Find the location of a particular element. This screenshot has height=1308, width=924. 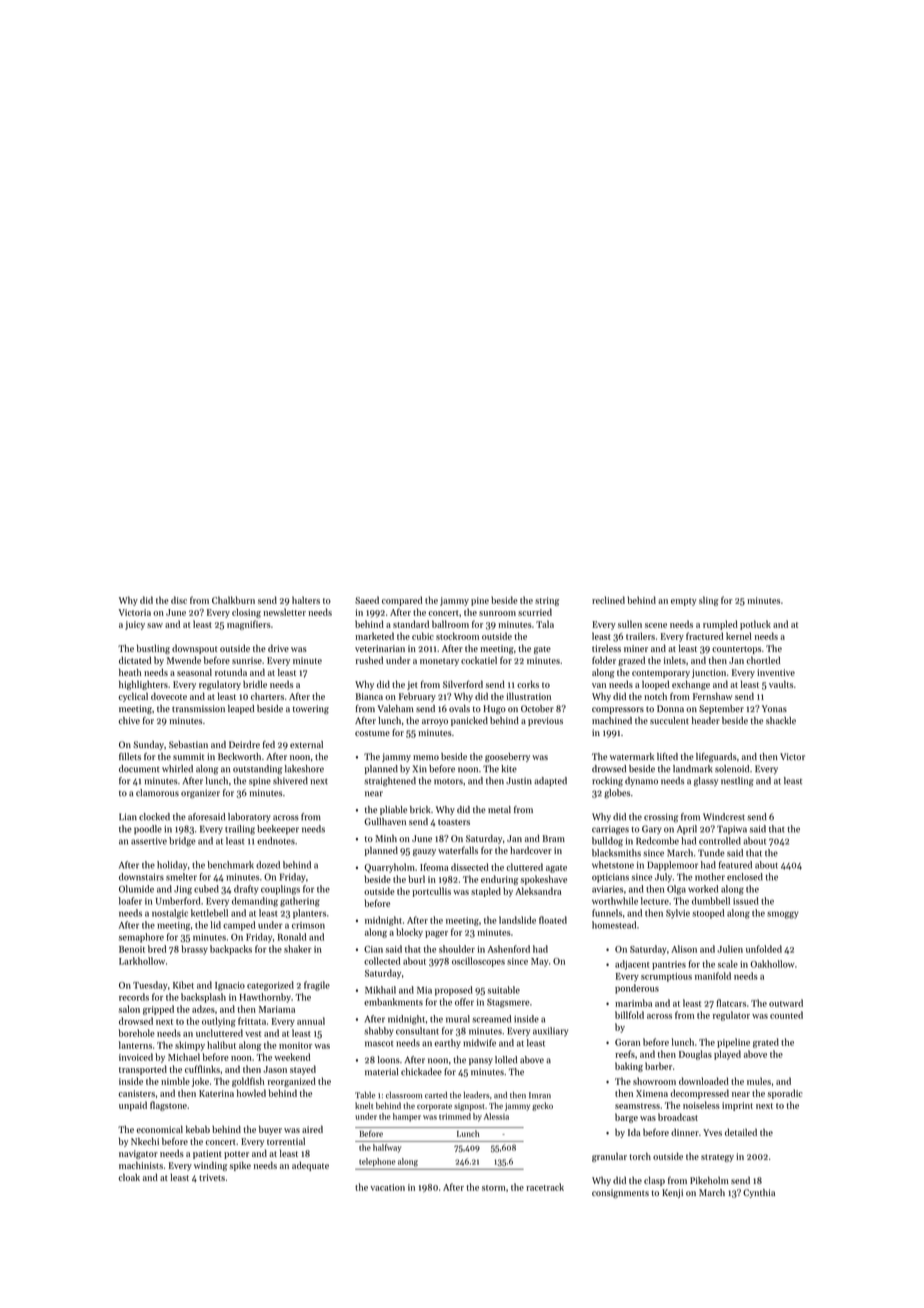

halters is located at coordinates (306, 600).
